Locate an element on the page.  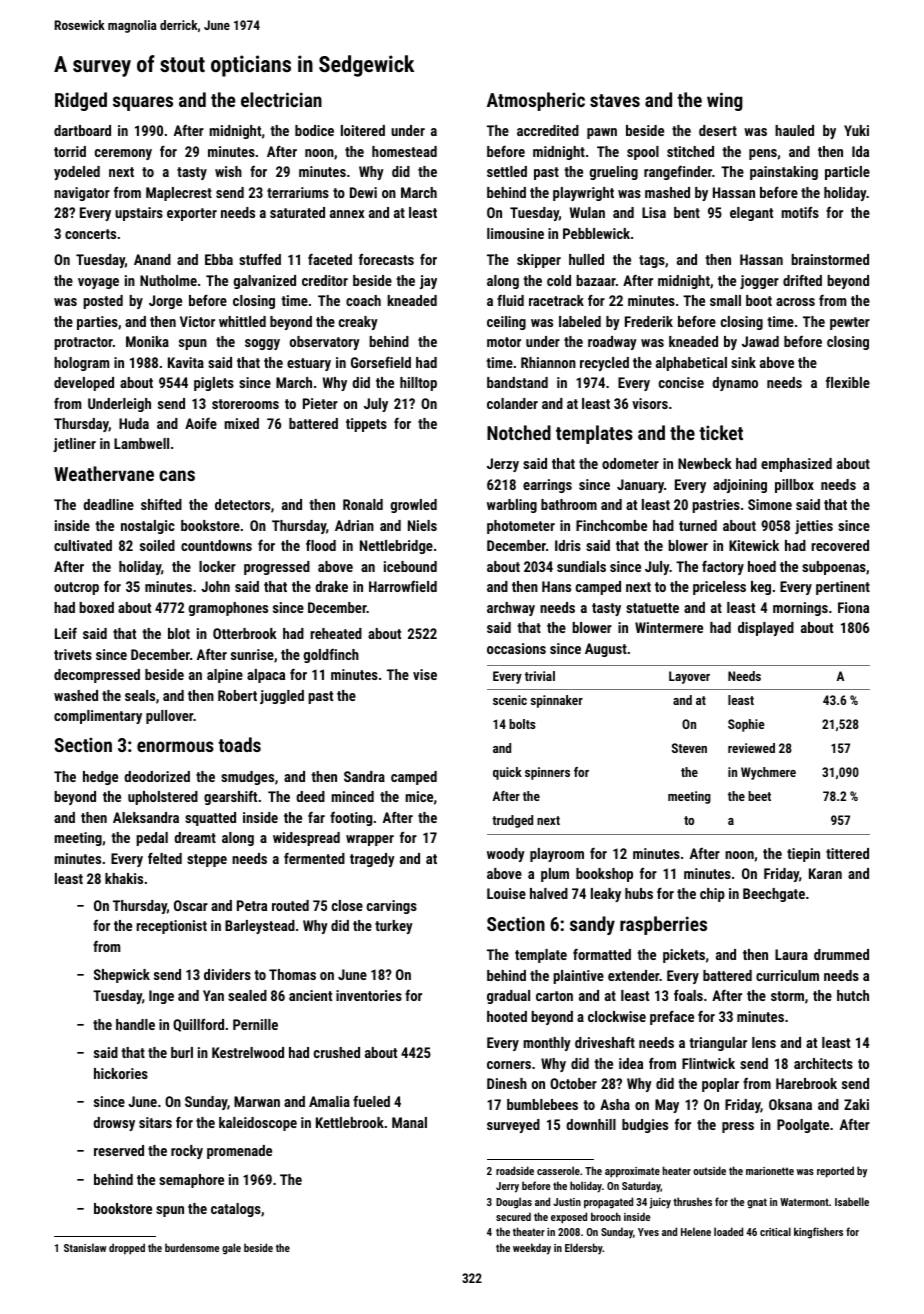
Zaki is located at coordinates (856, 1104).
